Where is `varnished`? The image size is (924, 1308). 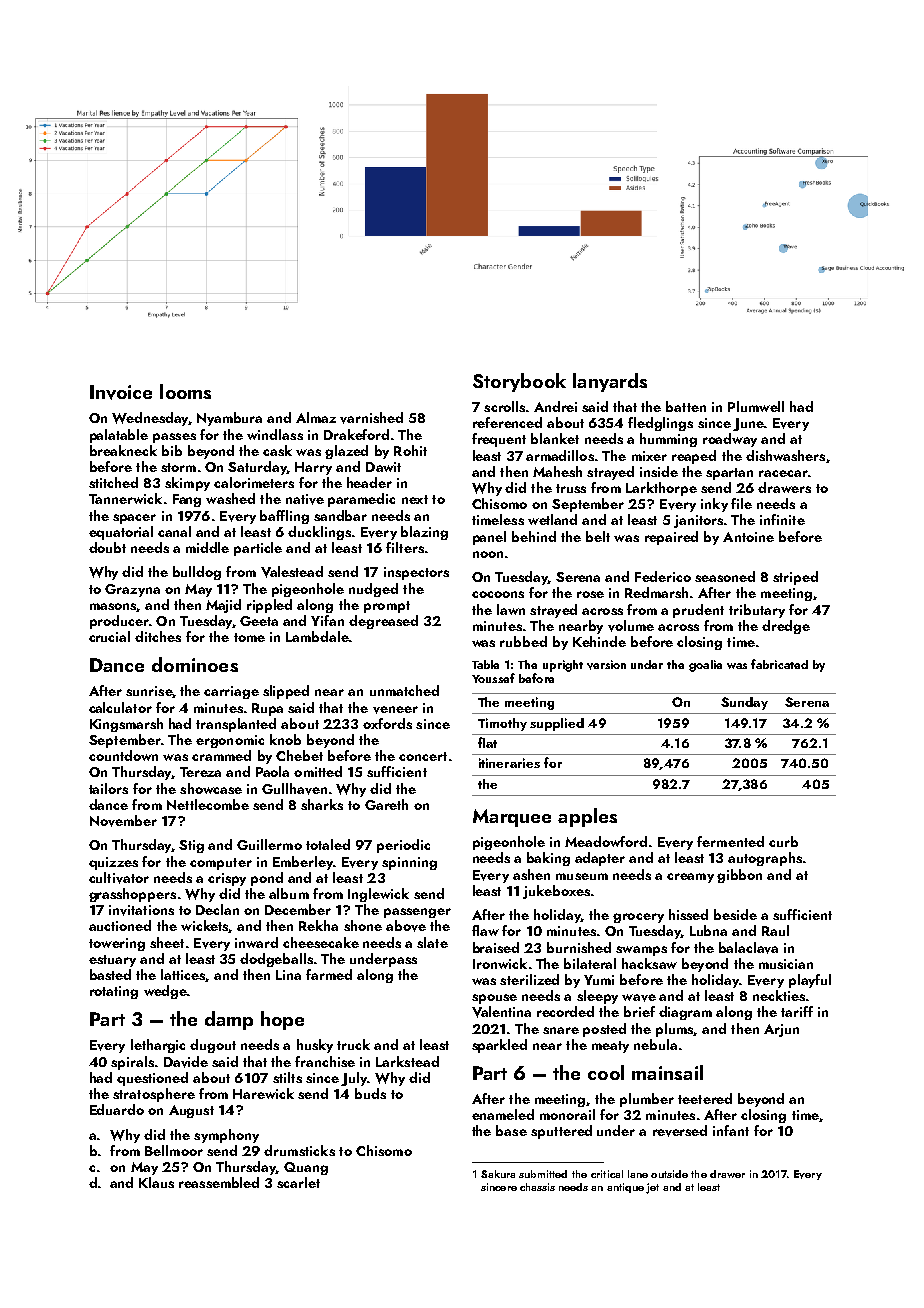 varnished is located at coordinates (371, 418).
